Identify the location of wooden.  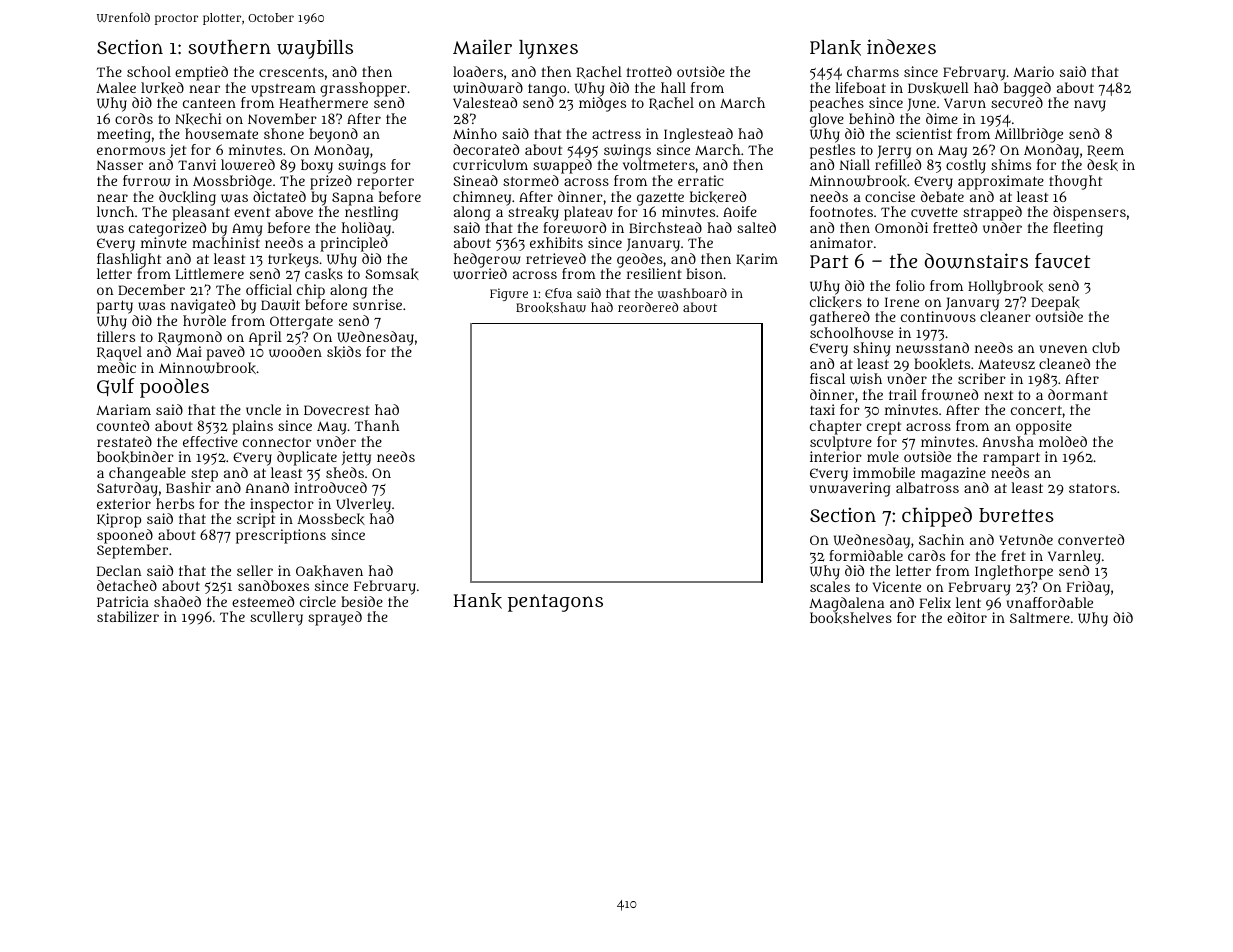
(295, 352).
